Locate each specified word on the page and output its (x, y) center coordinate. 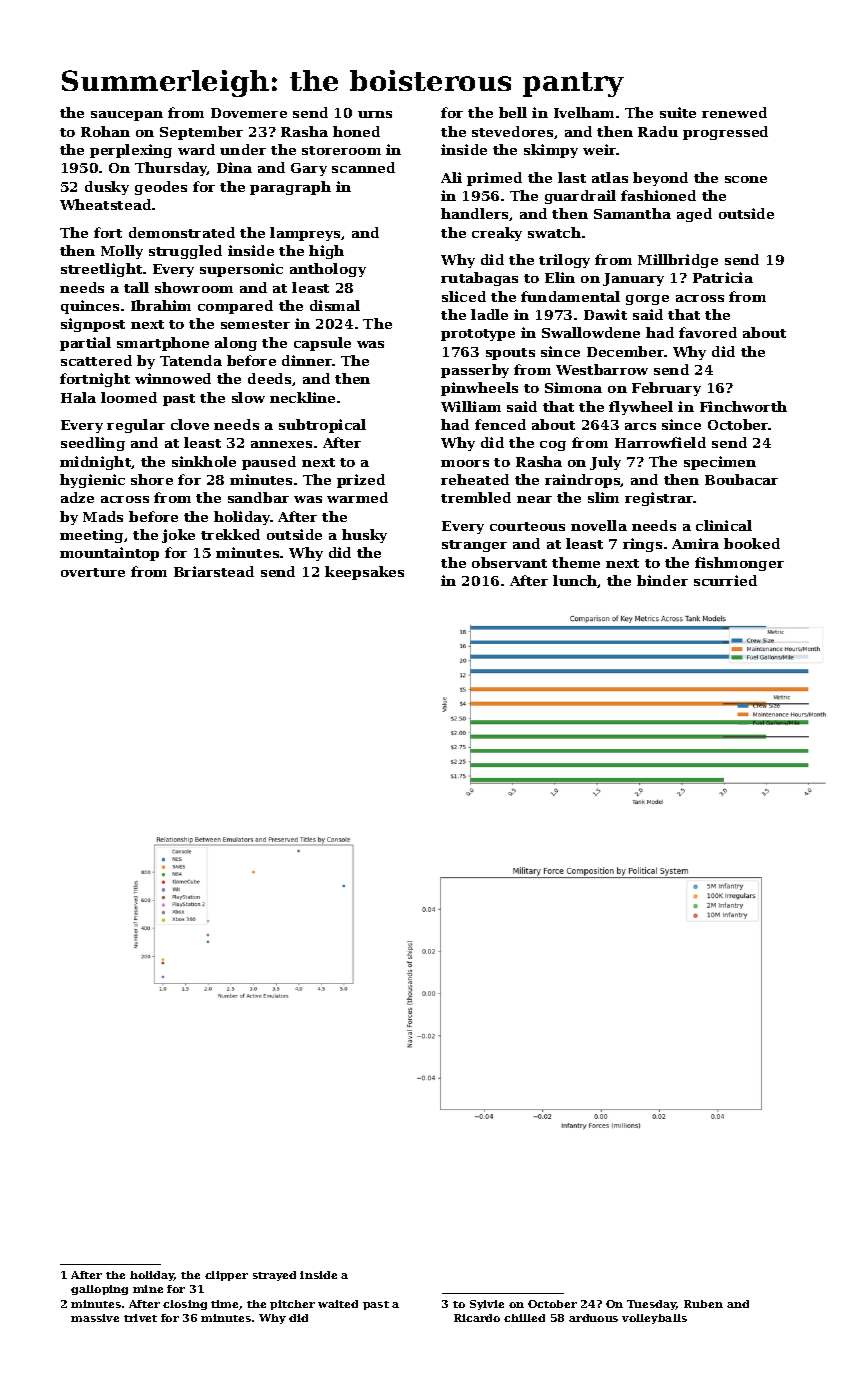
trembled (476, 497)
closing (185, 1305)
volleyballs (654, 1319)
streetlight (101, 270)
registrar (659, 499)
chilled (524, 1318)
